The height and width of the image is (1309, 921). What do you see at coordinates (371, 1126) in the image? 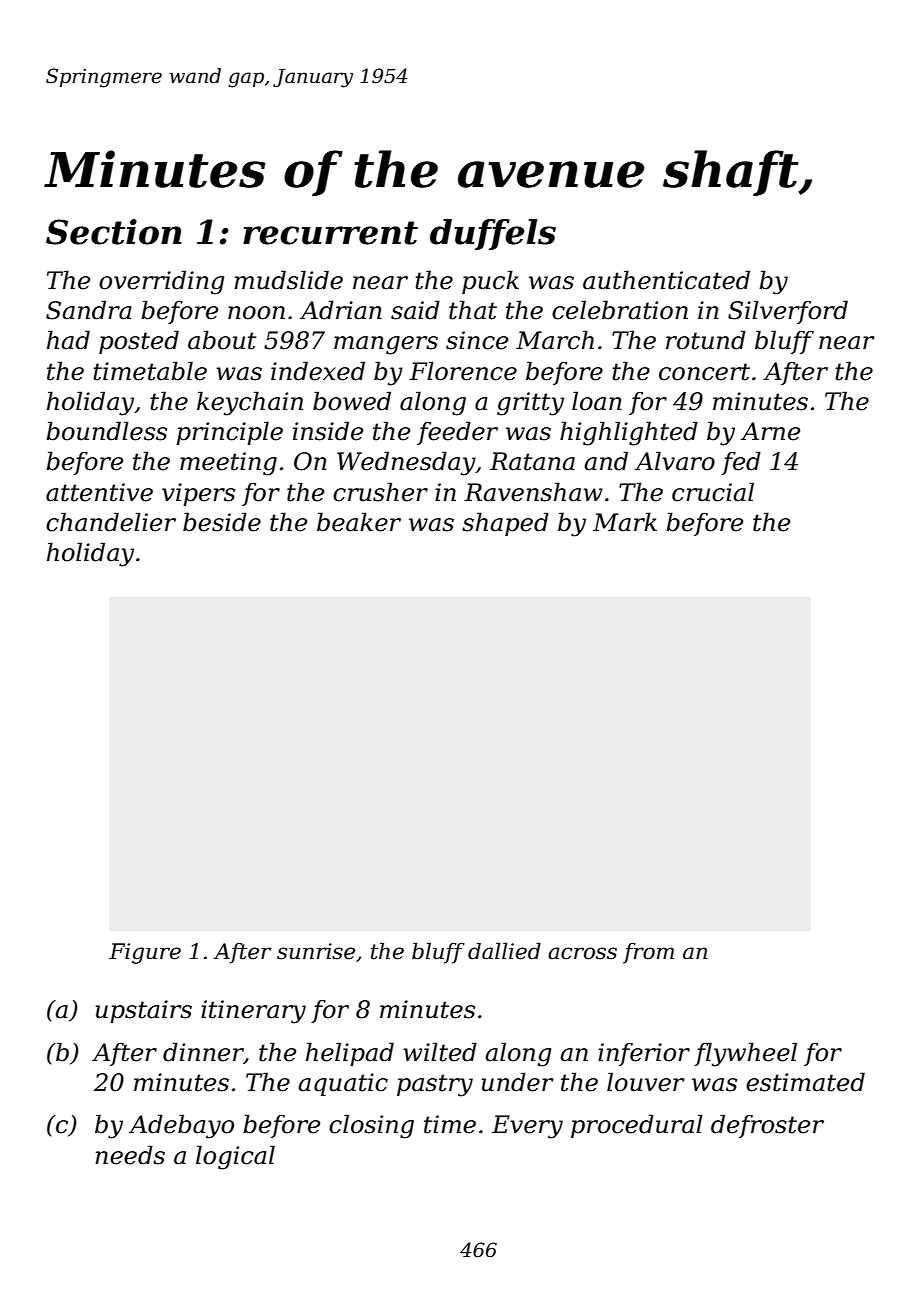
I see `closing` at bounding box center [371, 1126].
